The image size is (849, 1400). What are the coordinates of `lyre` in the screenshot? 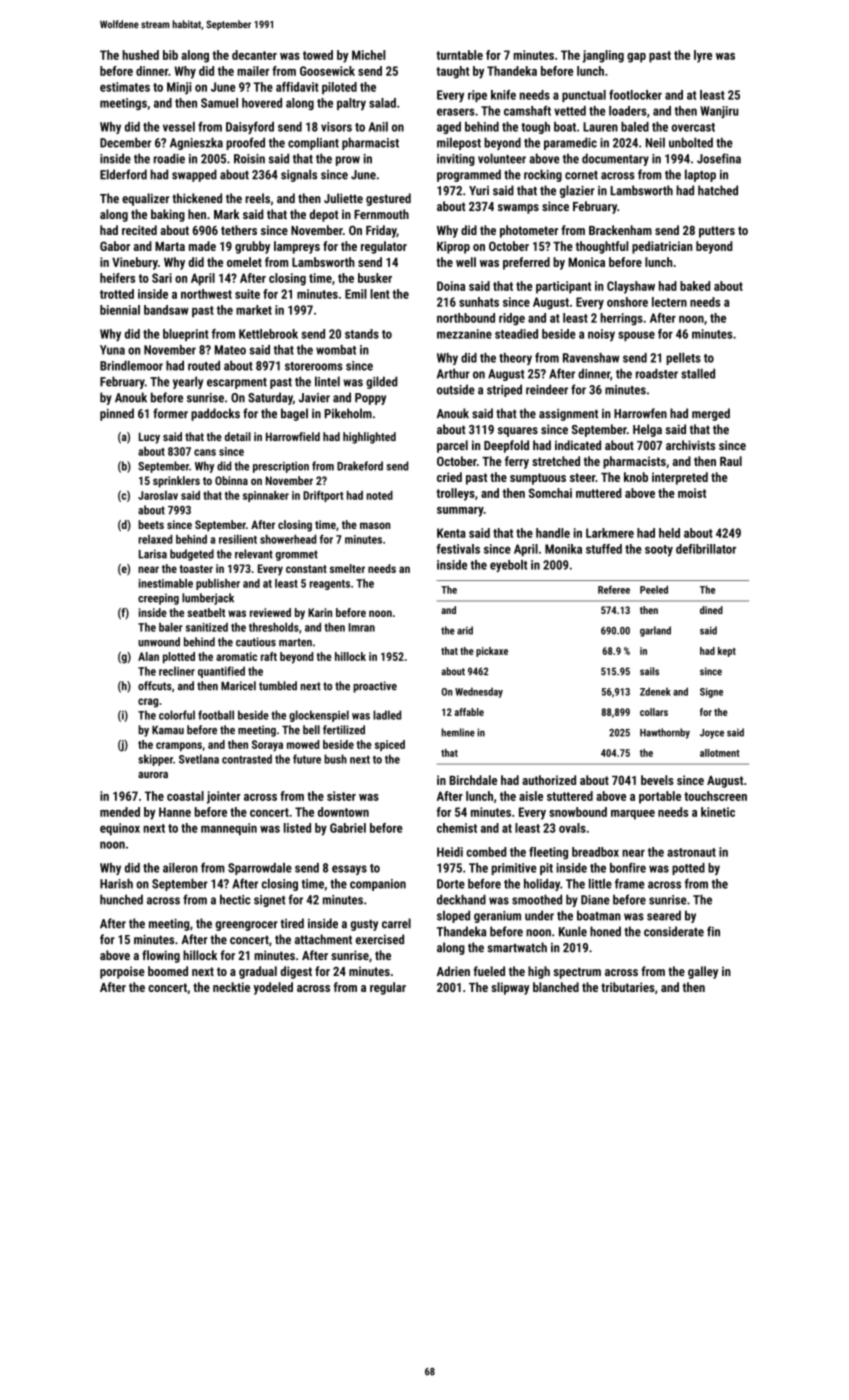 It's located at (703, 56).
